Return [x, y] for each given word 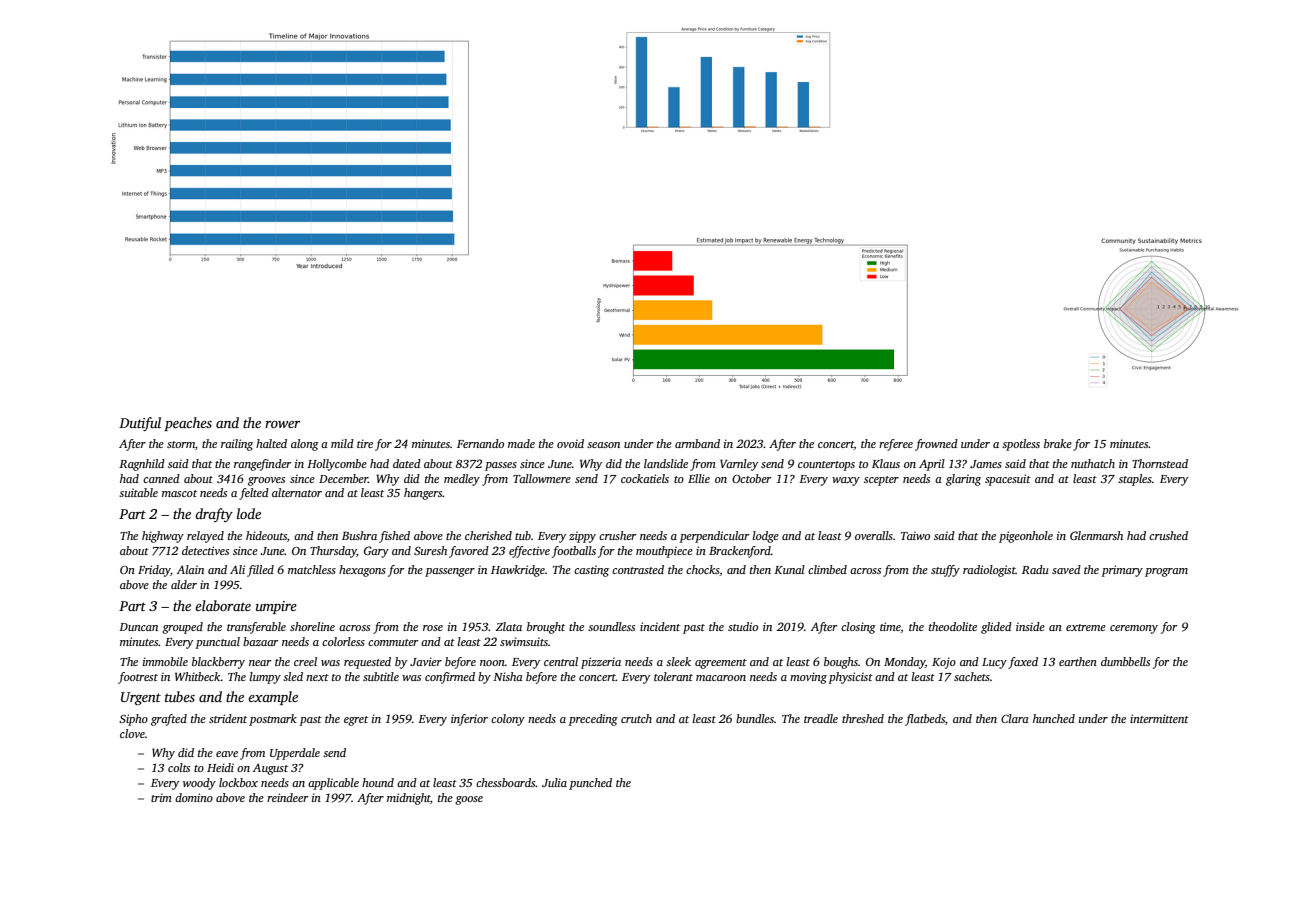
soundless [611, 626]
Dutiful [140, 424]
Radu [1035, 569]
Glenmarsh [1096, 535]
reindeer [287, 797]
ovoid [570, 443]
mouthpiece [664, 552]
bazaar [260, 641]
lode [249, 513]
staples [1135, 480]
